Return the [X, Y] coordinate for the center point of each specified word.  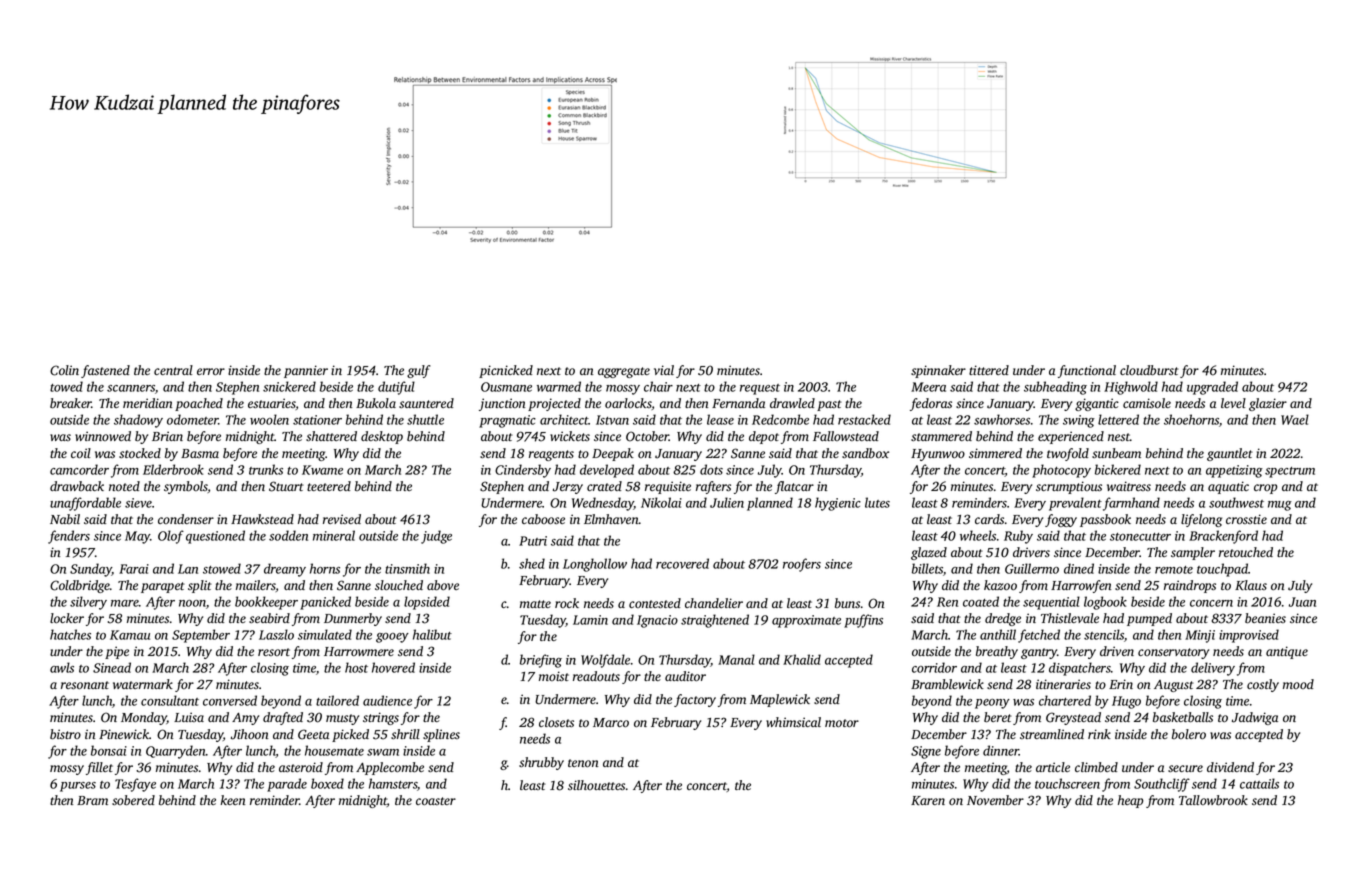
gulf [418, 371]
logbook [1105, 603]
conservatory [1173, 653]
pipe [117, 652]
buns [847, 603]
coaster [436, 801]
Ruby [1018, 537]
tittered [989, 370]
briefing [541, 661]
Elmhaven [611, 519]
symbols [186, 487]
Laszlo [276, 634]
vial [664, 370]
